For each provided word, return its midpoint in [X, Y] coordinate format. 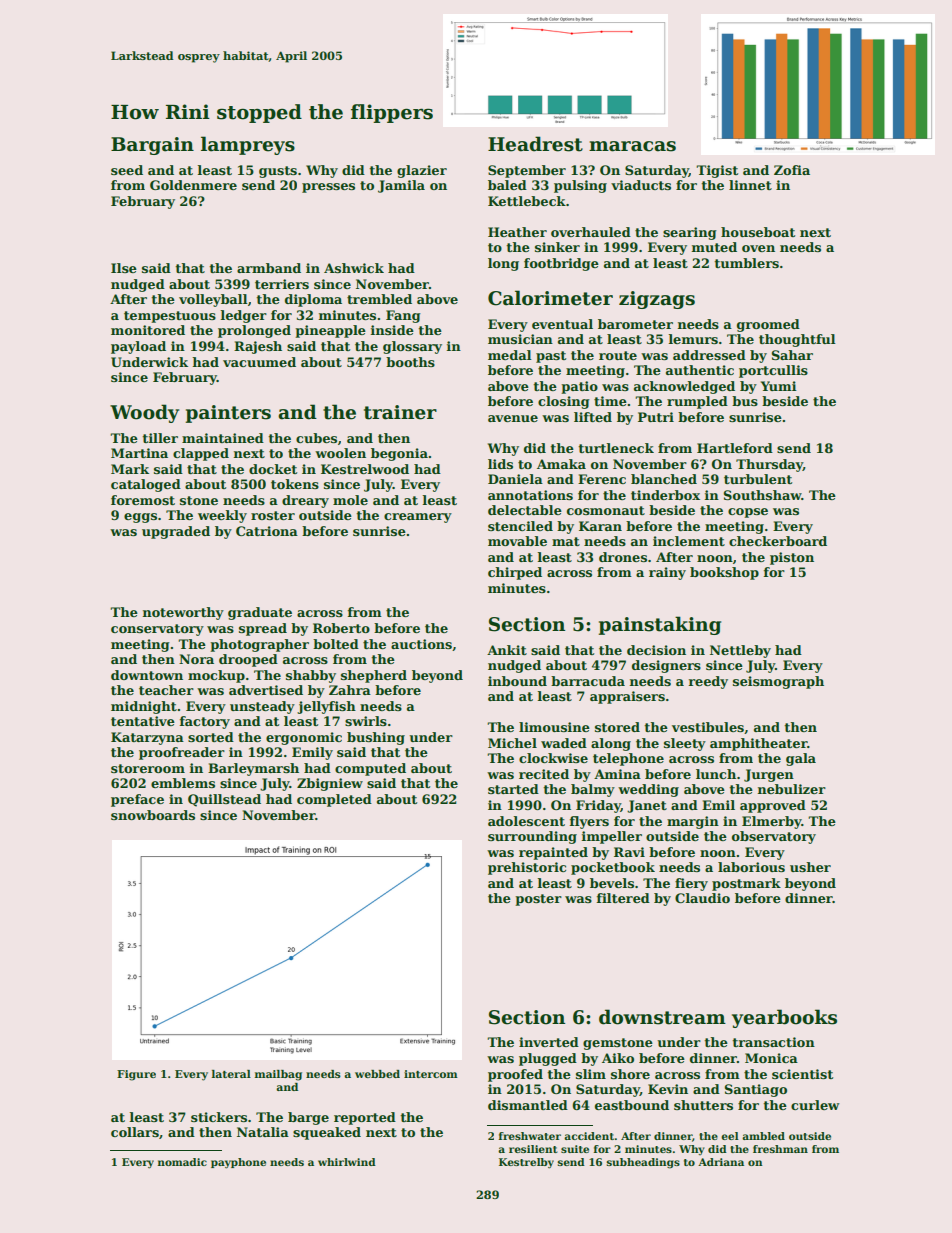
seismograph [778, 682]
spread [263, 629]
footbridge [561, 264]
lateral [231, 1074]
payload [138, 347]
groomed [768, 325]
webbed [377, 1074]
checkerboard [778, 541]
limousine [554, 727]
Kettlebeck [527, 201]
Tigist [717, 171]
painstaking [660, 625]
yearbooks [784, 1018]
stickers [219, 1117]
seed [127, 170]
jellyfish [326, 707]
